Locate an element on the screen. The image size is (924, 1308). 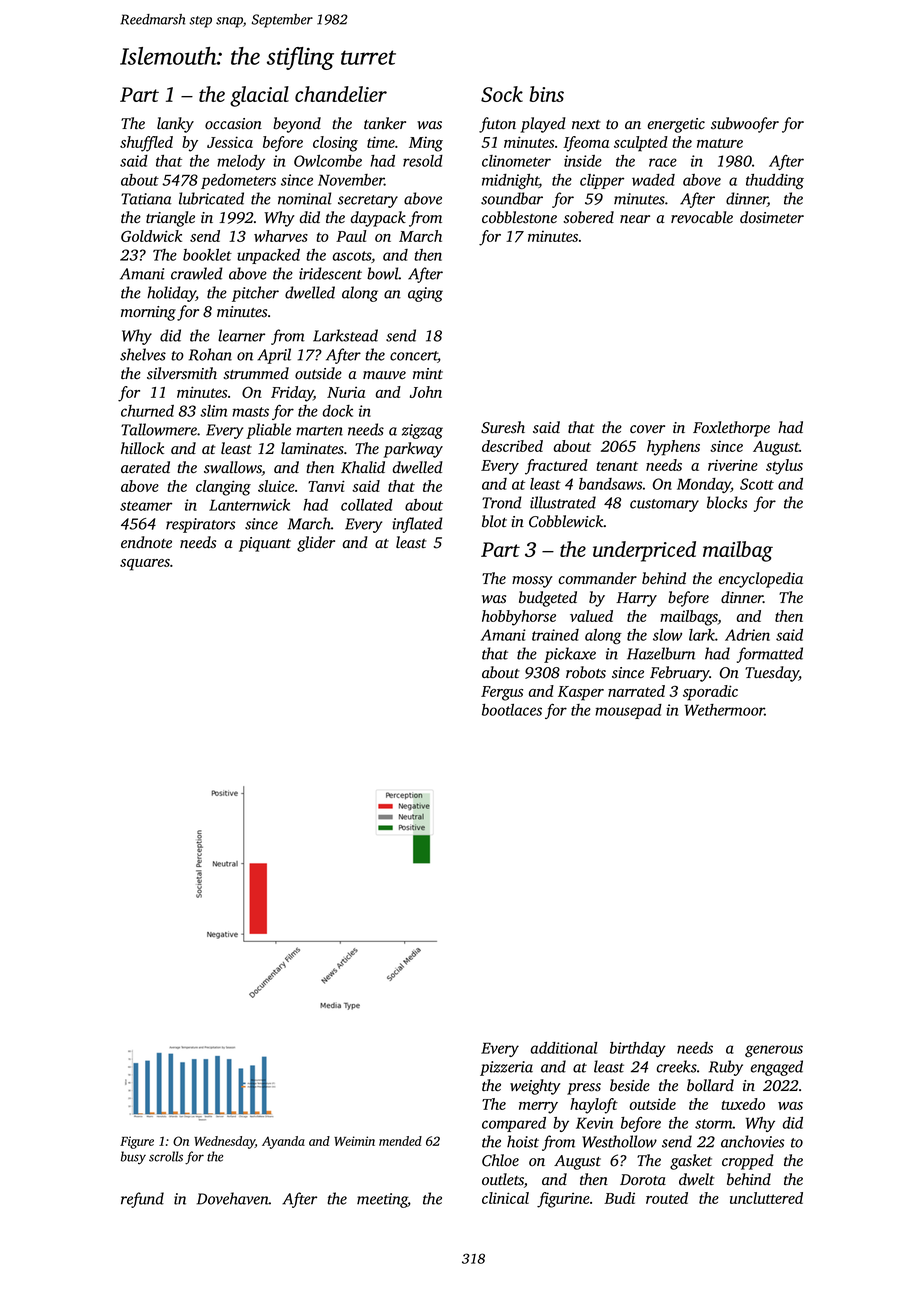
churned is located at coordinates (147, 411).
